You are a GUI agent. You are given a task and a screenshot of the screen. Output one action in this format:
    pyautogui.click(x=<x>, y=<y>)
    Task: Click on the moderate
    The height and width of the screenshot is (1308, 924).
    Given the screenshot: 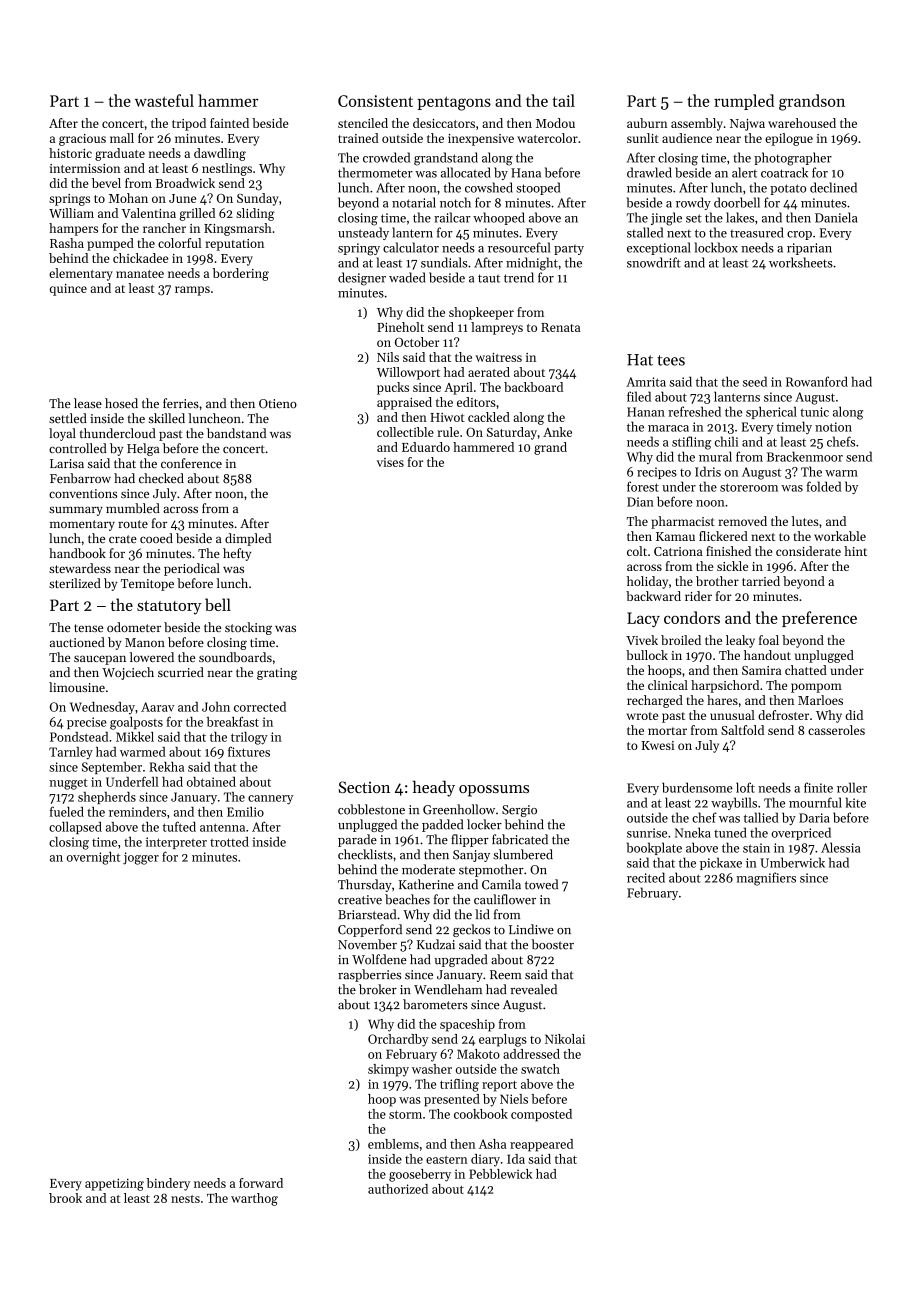 What is the action you would take?
    pyautogui.click(x=428, y=869)
